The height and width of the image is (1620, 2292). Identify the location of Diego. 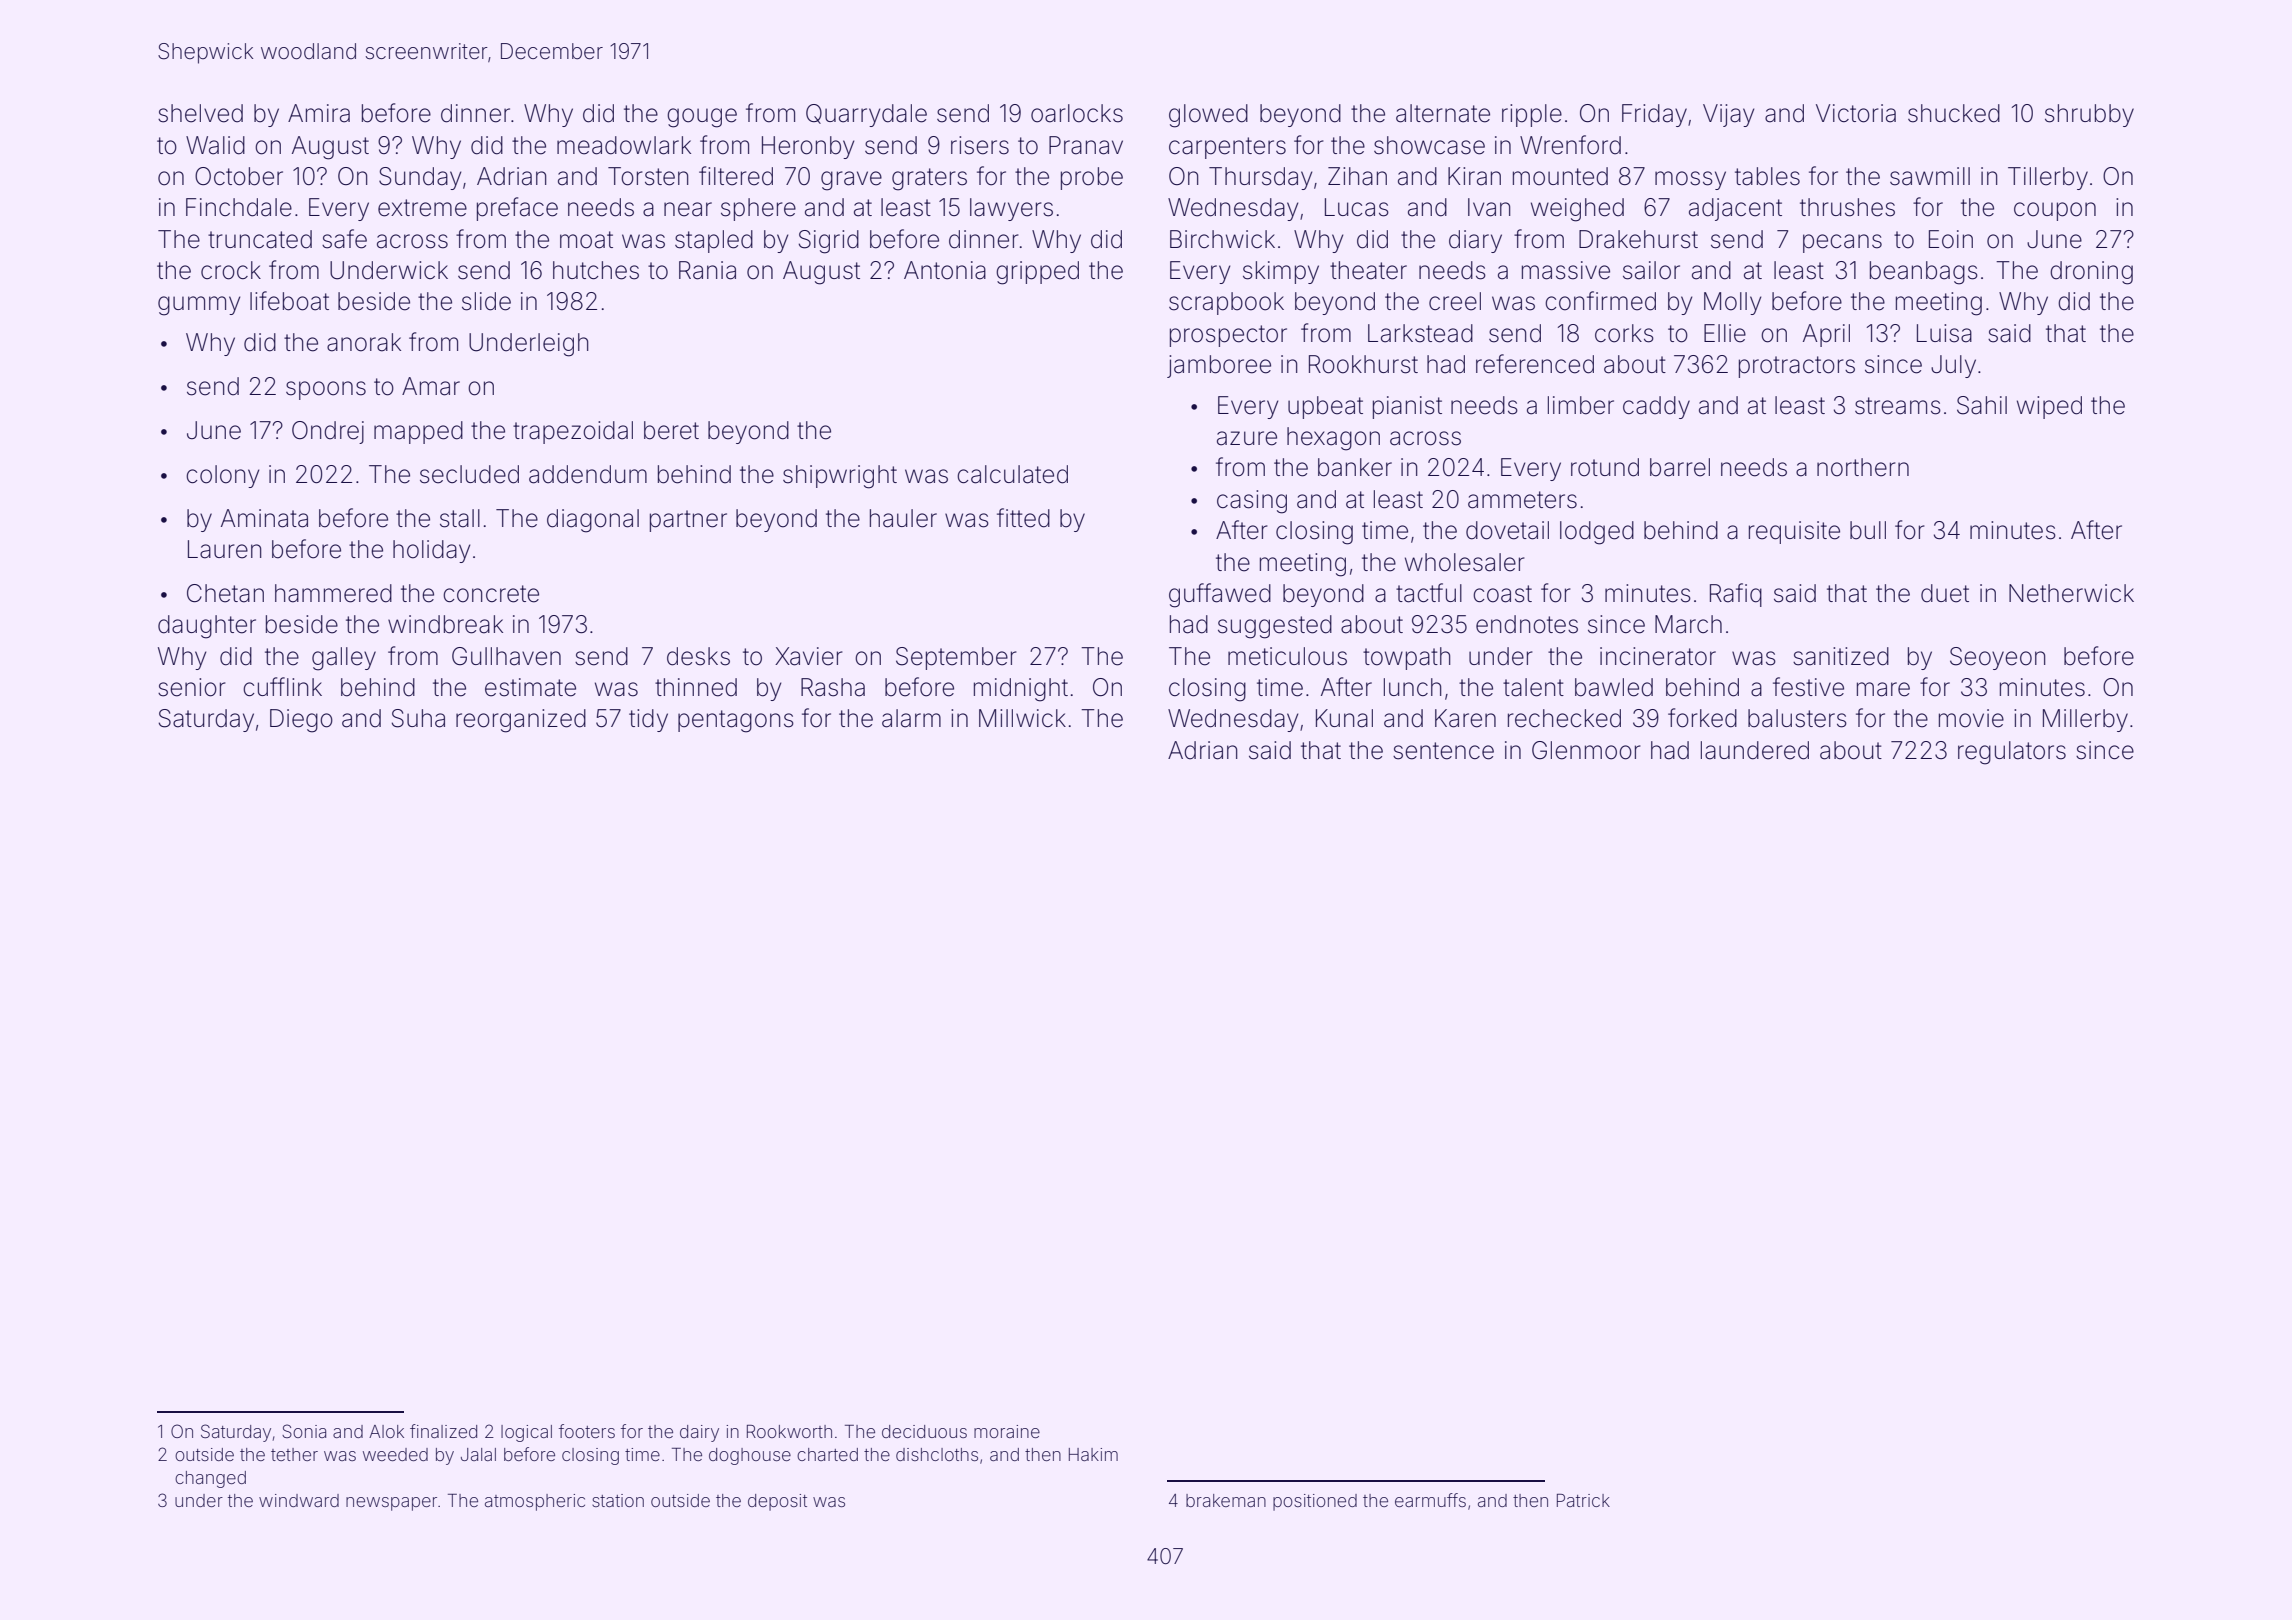
(301, 721).
